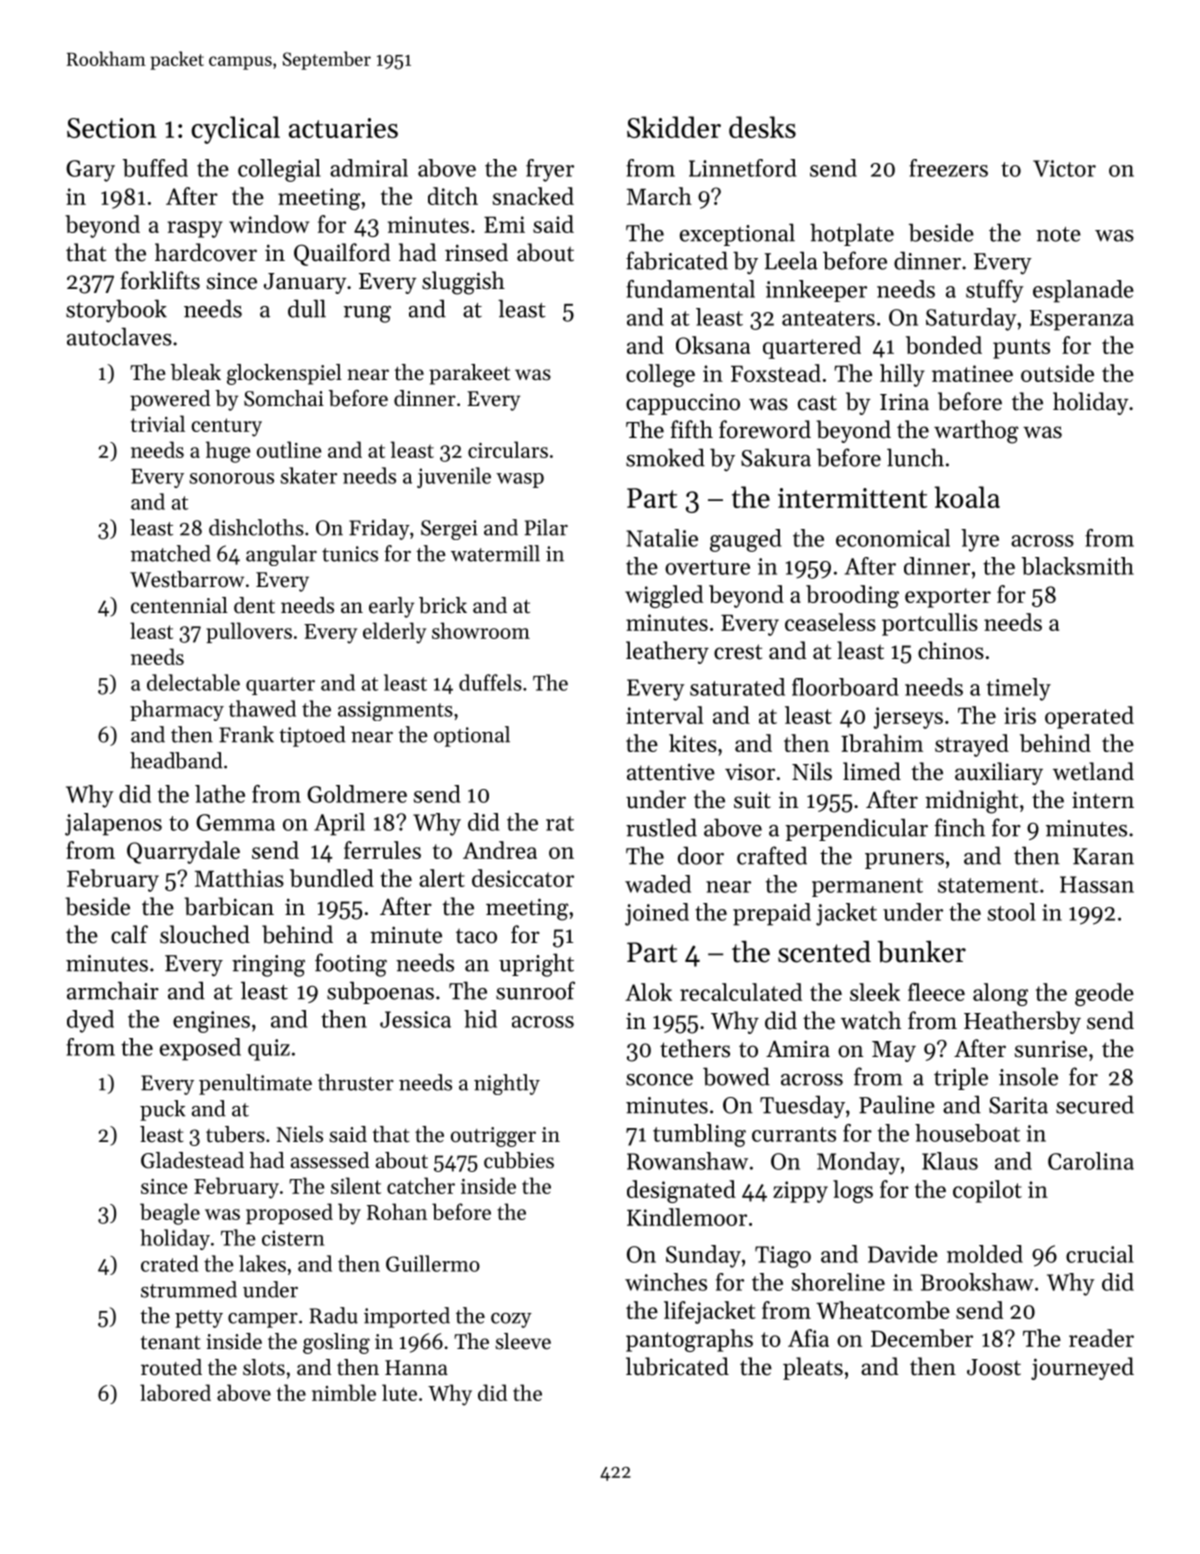 Image resolution: width=1200 pixels, height=1554 pixels. Describe the element at coordinates (199, 1319) in the screenshot. I see `petty` at that location.
